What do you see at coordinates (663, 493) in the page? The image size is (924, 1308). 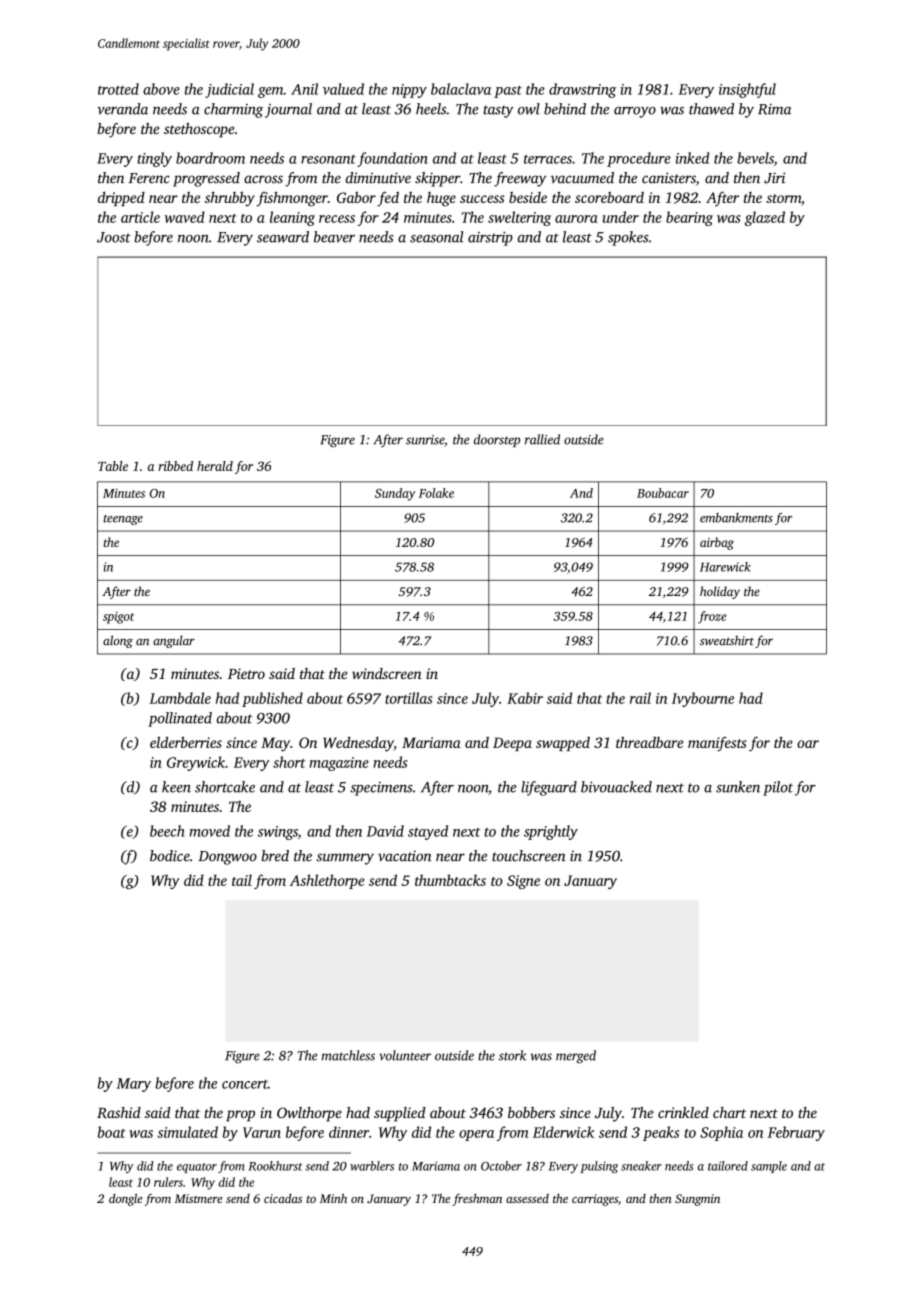 I see `Boubacar` at bounding box center [663, 493].
